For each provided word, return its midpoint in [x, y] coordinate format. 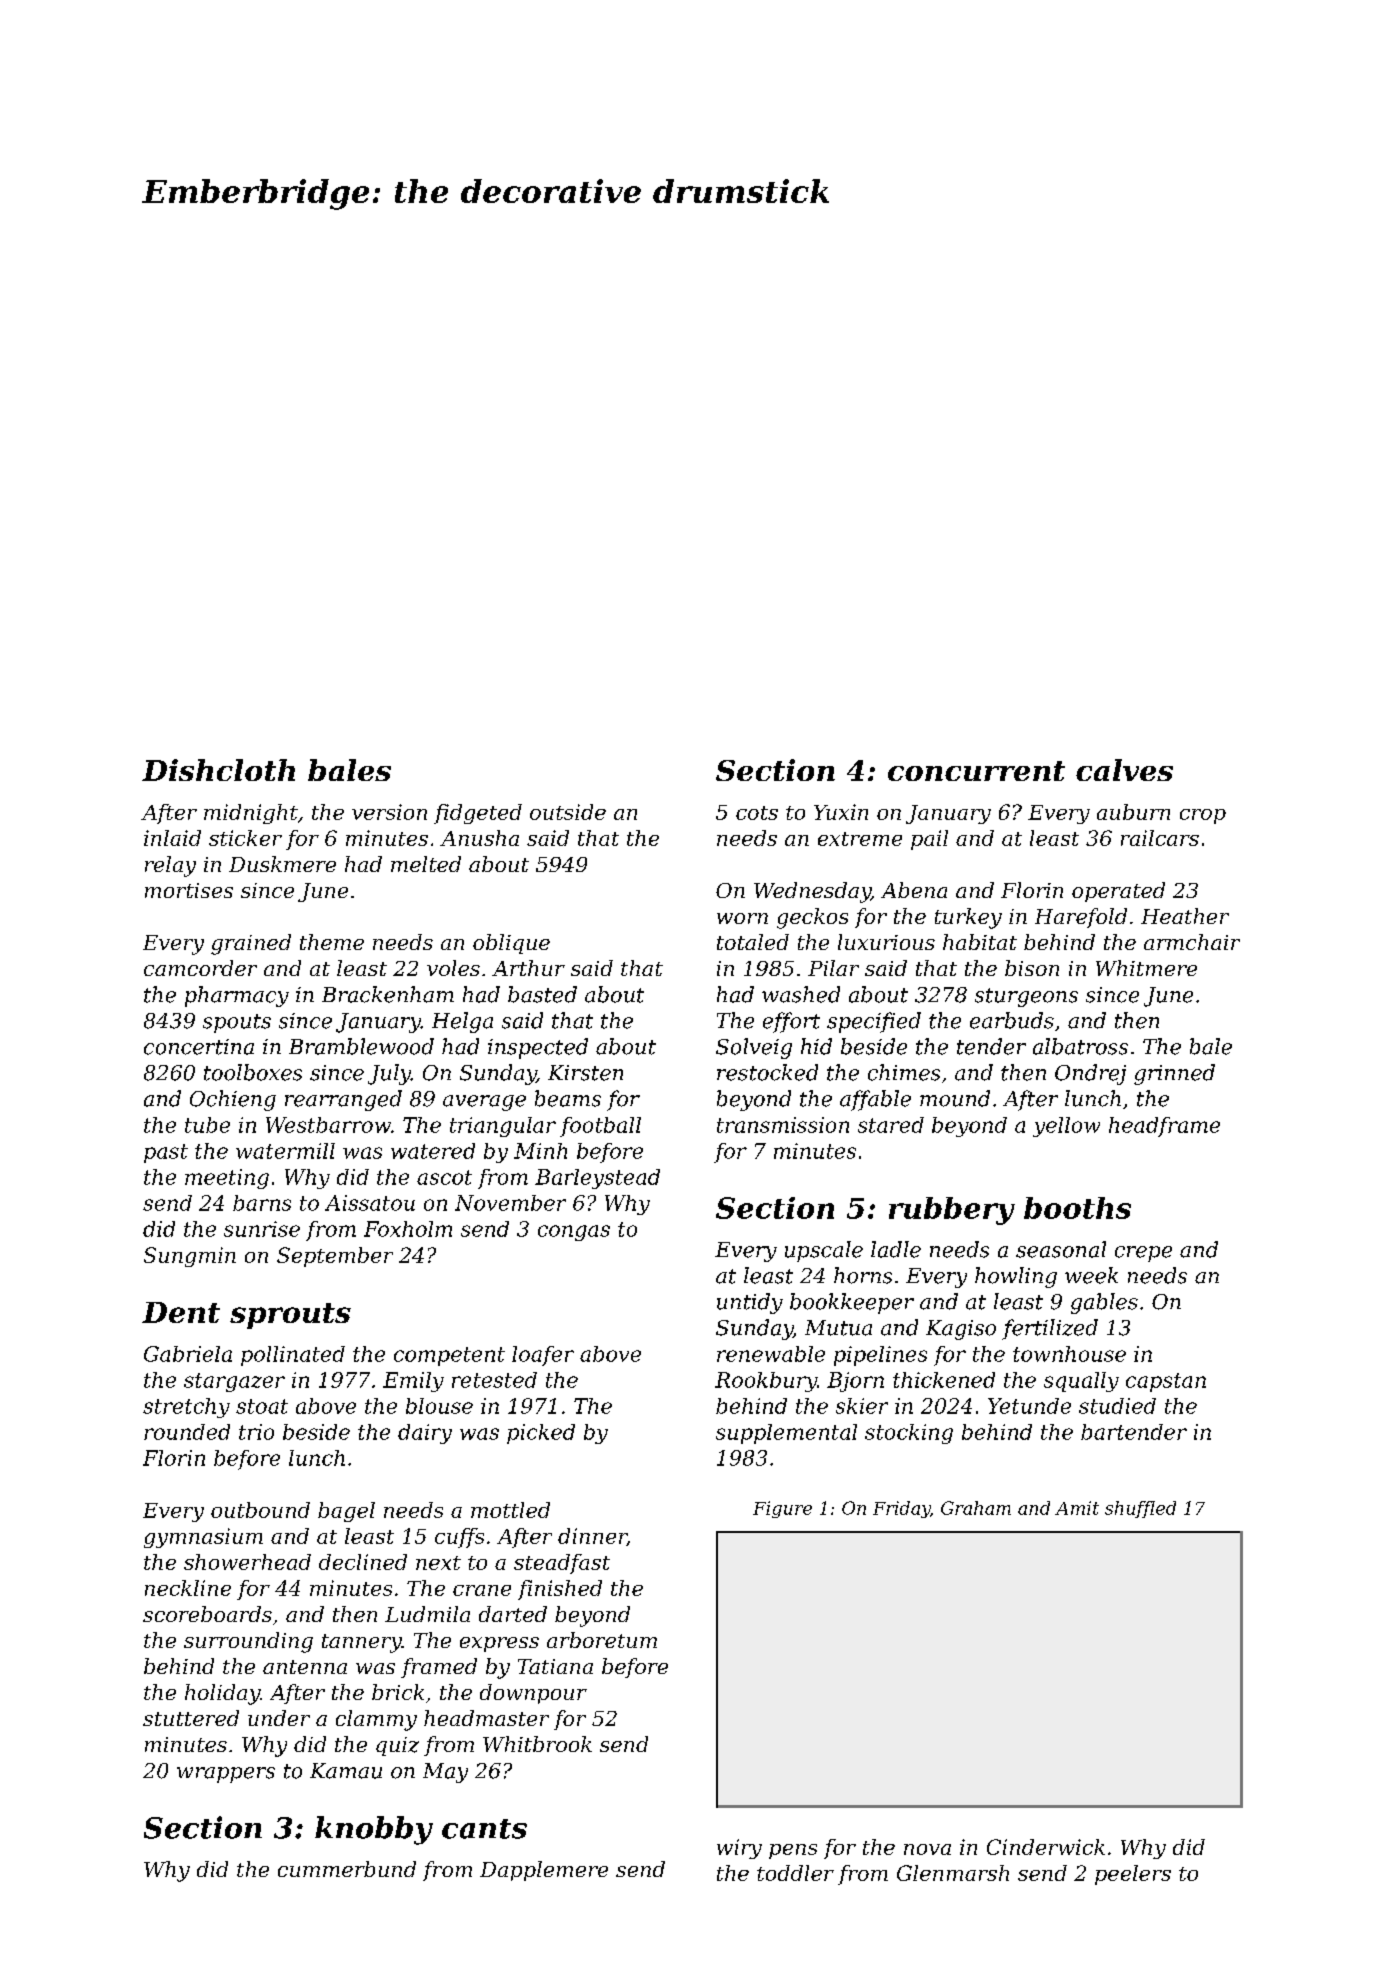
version [389, 812]
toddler [795, 1873]
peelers [1133, 1875]
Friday [901, 1509]
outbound [260, 1510]
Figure [782, 1509]
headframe [1164, 1127]
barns [262, 1203]
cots [757, 813]
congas [574, 1233]
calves [1124, 770]
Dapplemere [544, 1871]
